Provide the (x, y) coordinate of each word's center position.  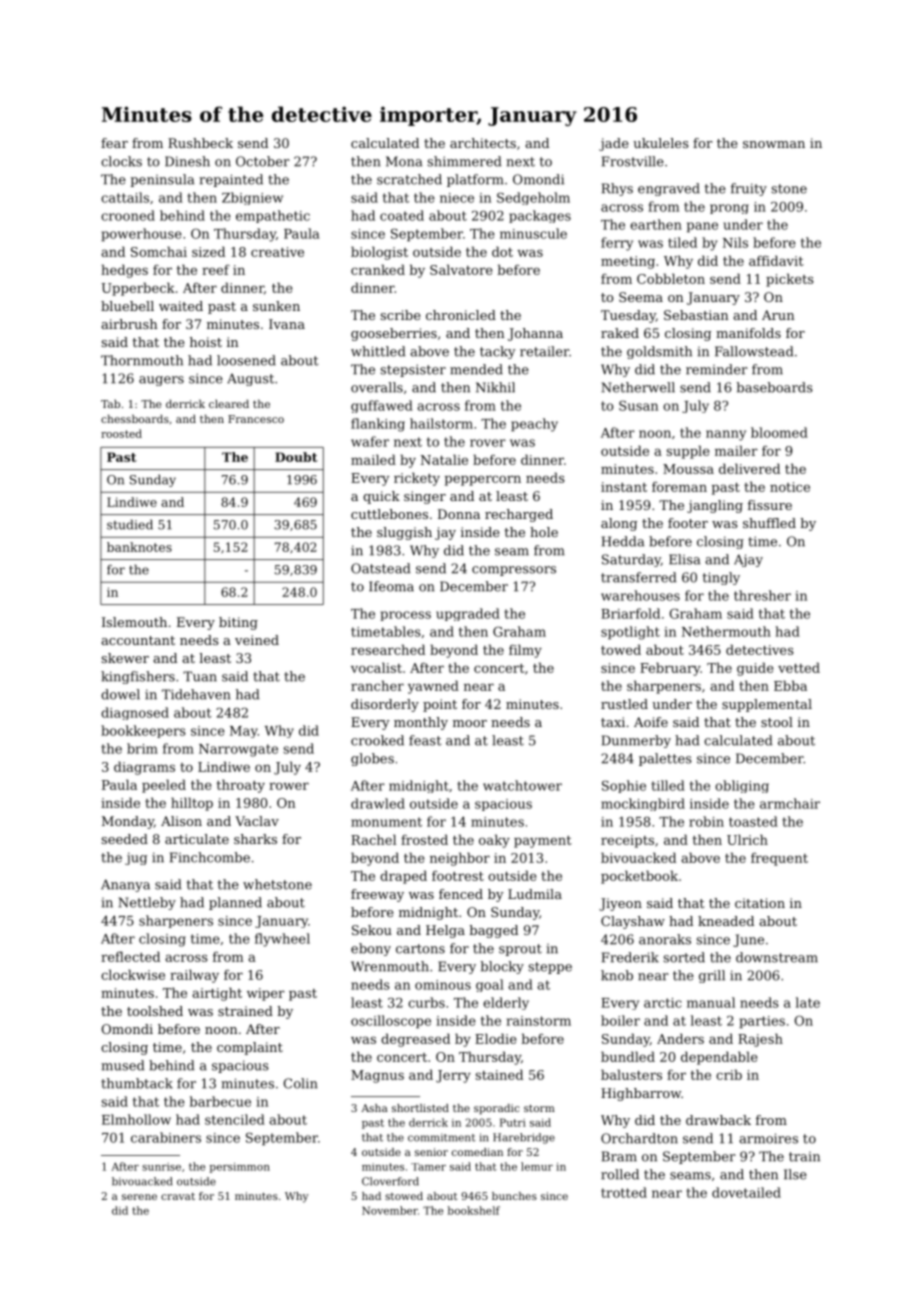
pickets (790, 280)
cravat (178, 1196)
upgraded (468, 614)
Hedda (623, 541)
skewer (125, 658)
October (263, 161)
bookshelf (474, 1210)
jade (613, 144)
